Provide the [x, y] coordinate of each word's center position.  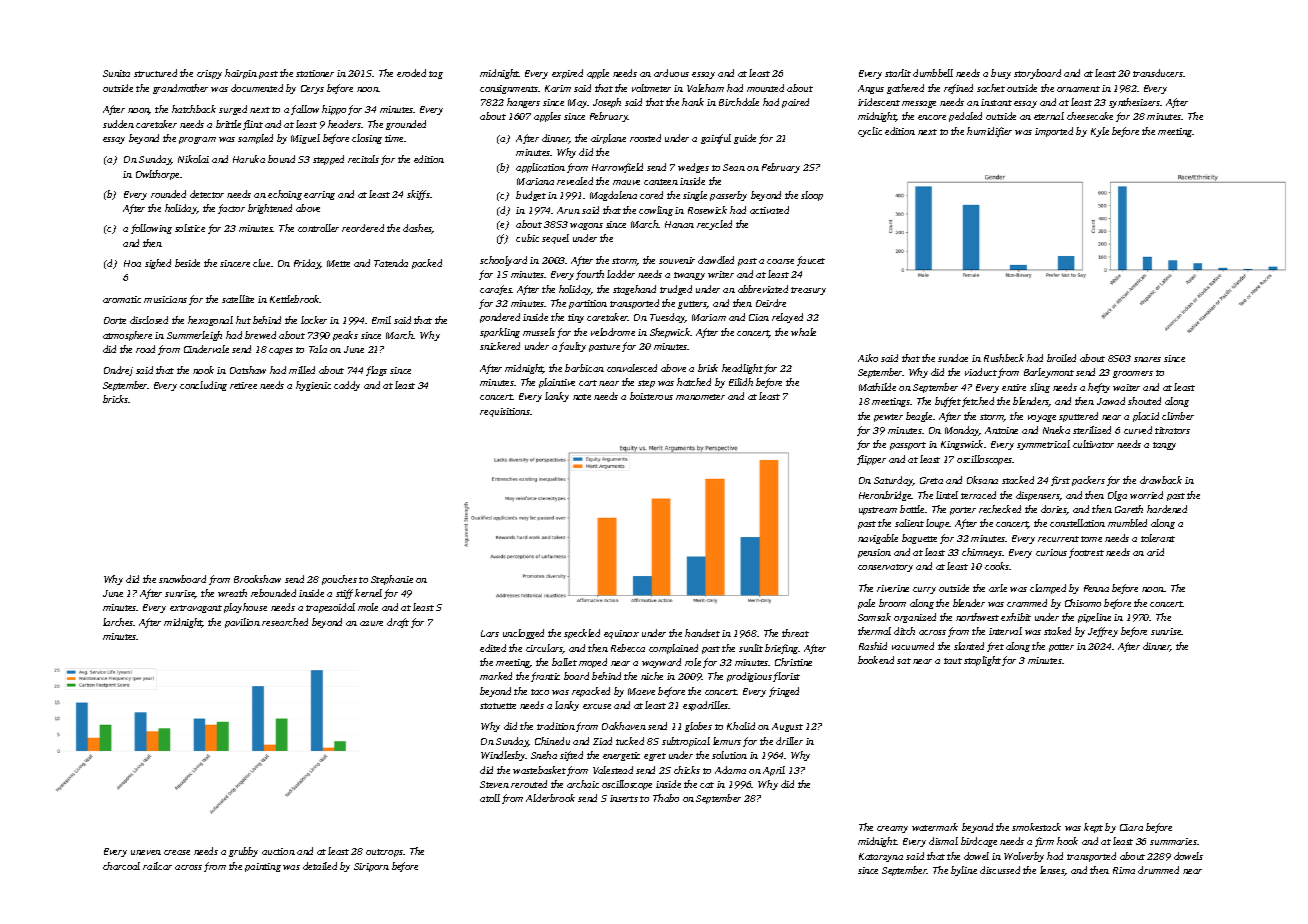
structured [155, 73]
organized [915, 618]
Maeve [641, 691]
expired [567, 74]
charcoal [121, 866]
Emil [381, 320]
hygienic [313, 386]
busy [1001, 74]
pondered [500, 318]
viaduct [981, 372]
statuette [498, 706]
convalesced [632, 368]
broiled [1061, 358]
